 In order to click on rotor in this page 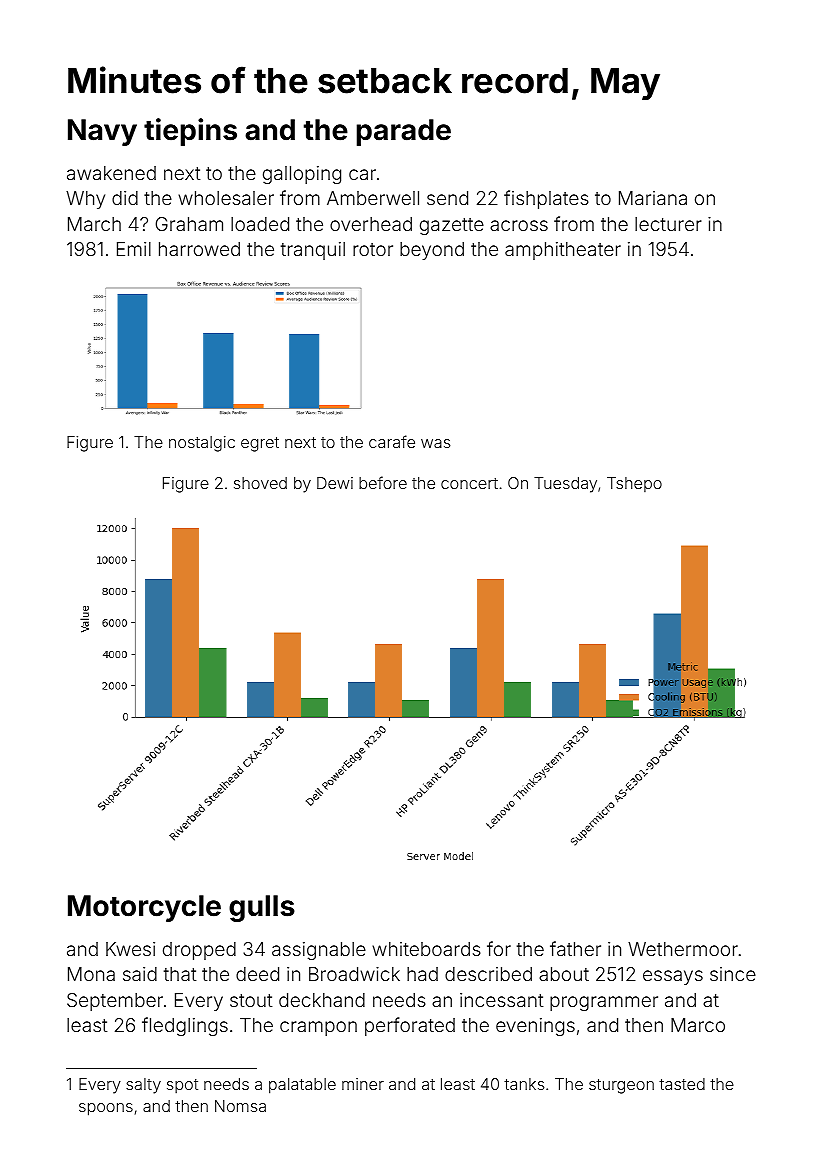, I will do `click(373, 249)`.
